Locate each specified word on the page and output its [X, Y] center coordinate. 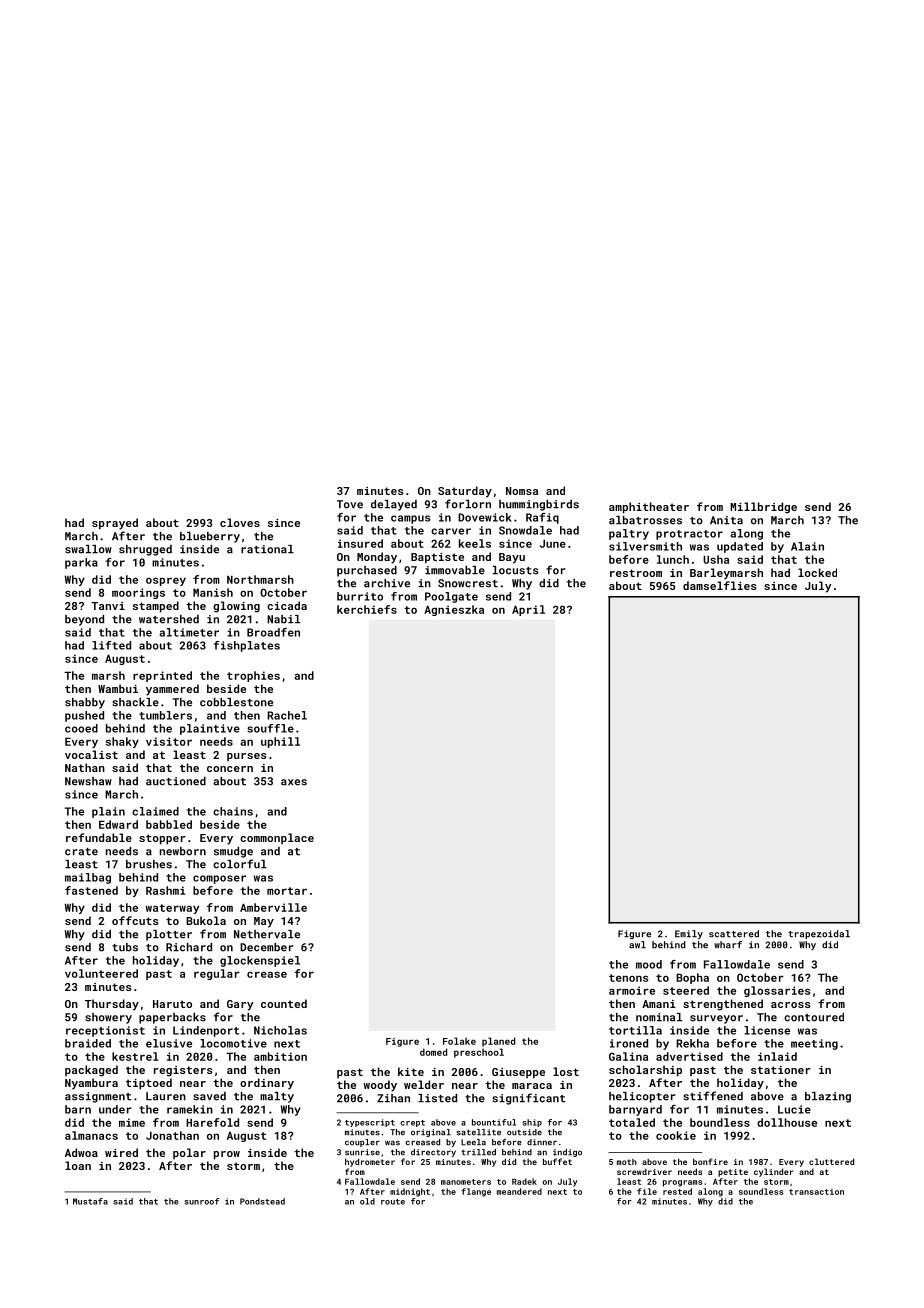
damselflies [720, 585]
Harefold [212, 1122]
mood [649, 964]
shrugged [145, 550]
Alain [807, 546]
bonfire [710, 1161]
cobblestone [236, 702]
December [267, 947]
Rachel [287, 715]
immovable [455, 570]
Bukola [206, 920]
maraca [532, 1086]
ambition [280, 1056]
